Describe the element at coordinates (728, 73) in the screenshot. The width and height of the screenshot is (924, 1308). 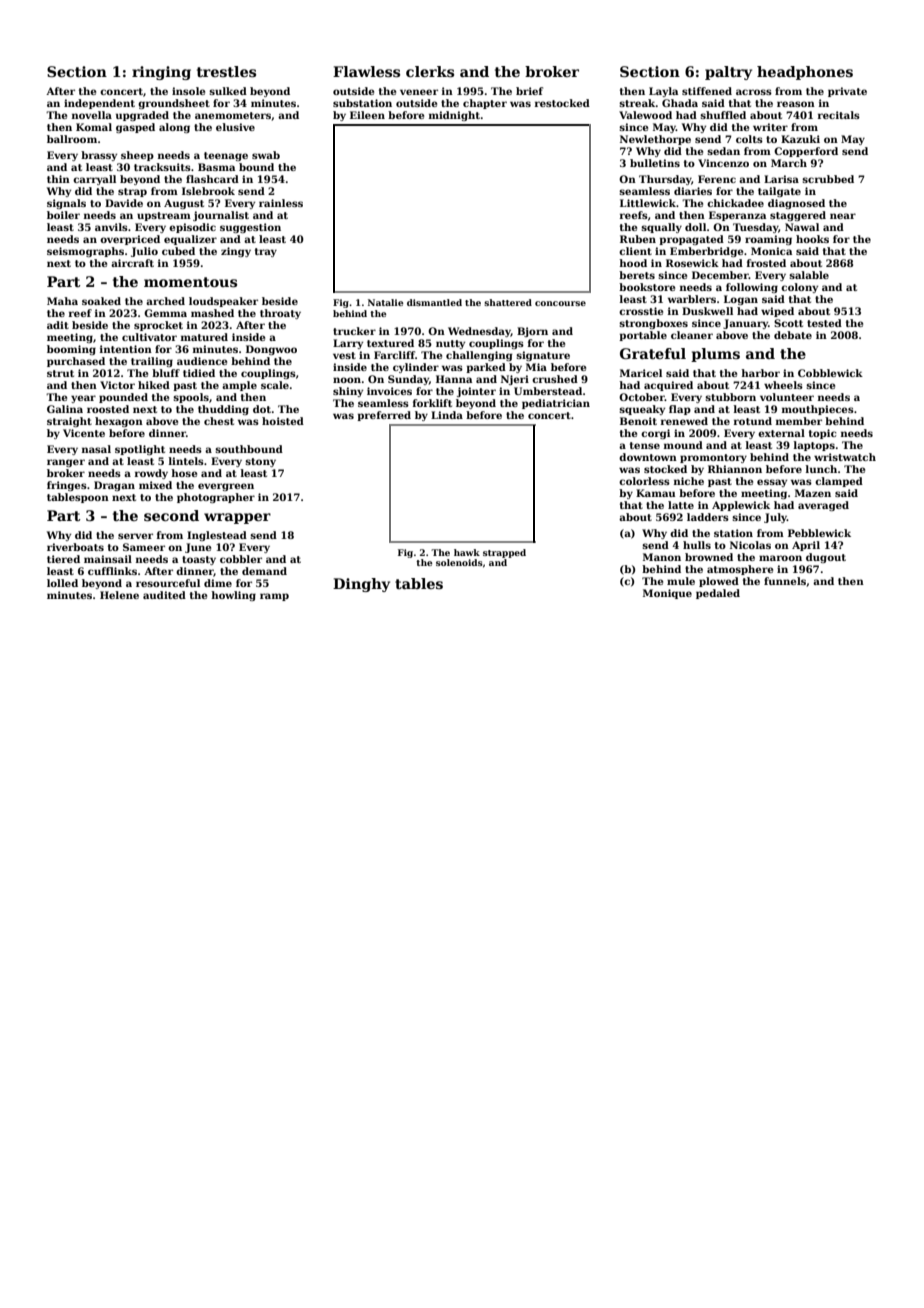
I see `paltry` at that location.
